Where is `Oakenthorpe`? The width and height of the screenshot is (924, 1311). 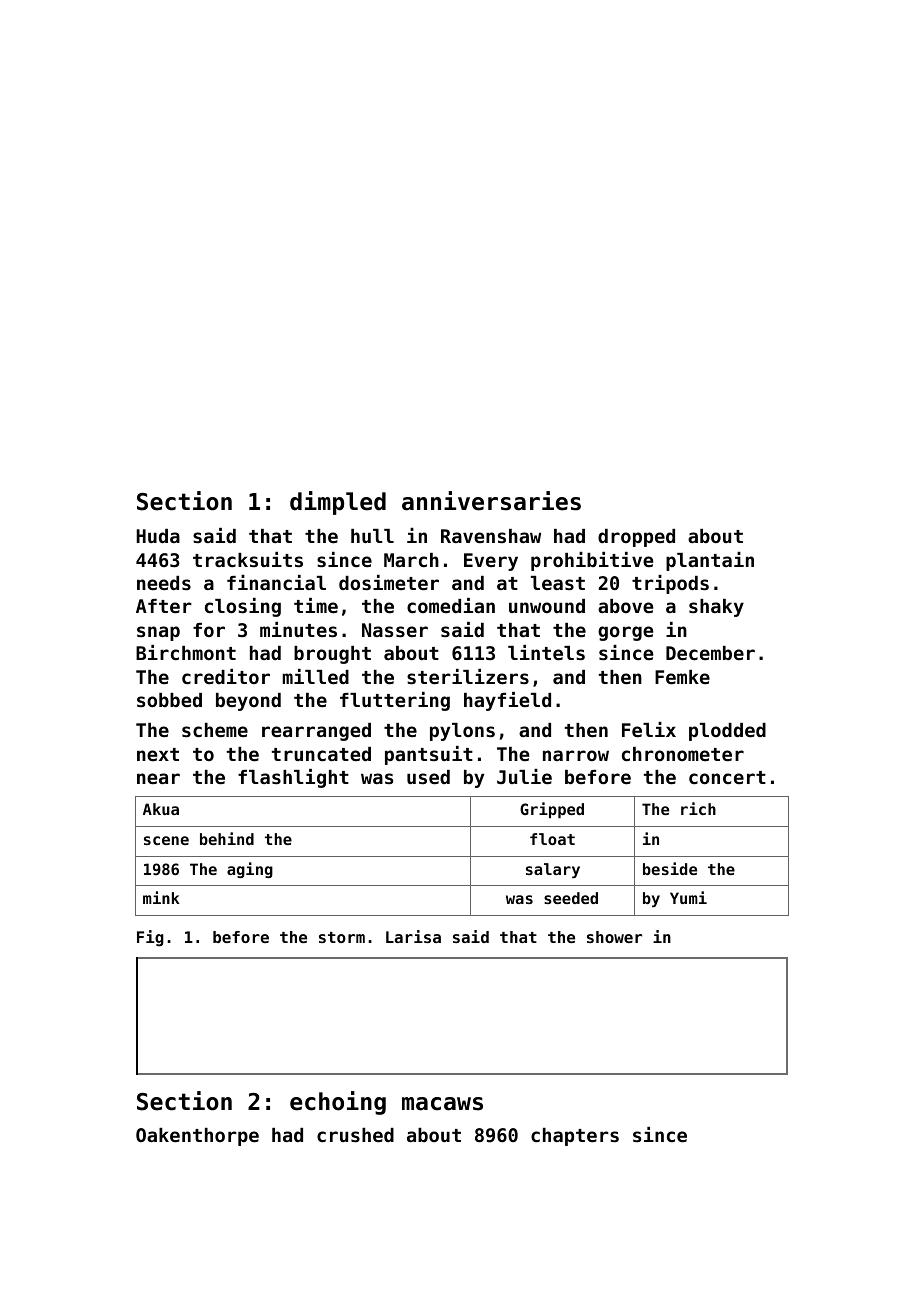 Oakenthorpe is located at coordinates (197, 1137).
